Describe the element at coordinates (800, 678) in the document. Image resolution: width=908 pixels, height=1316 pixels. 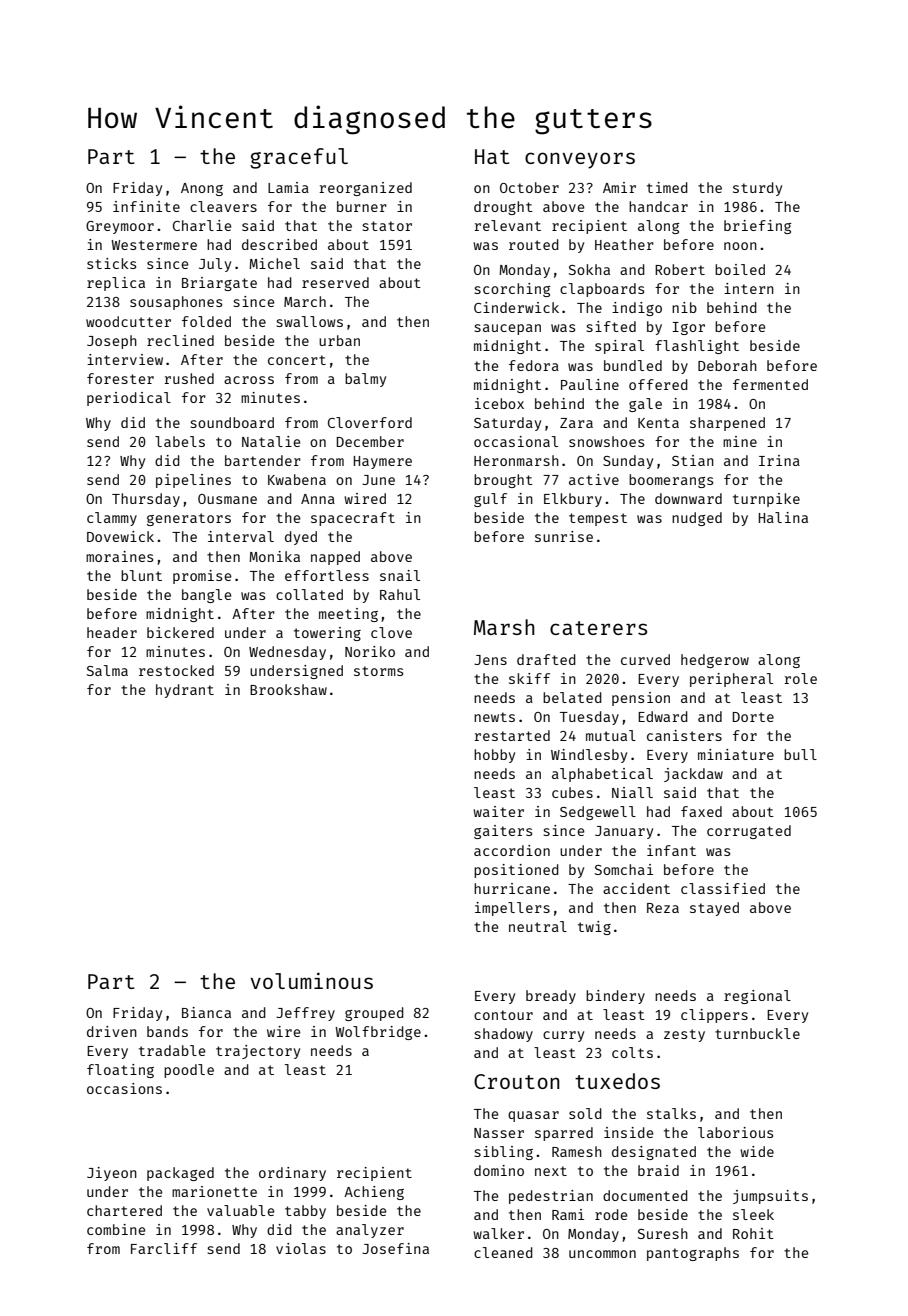
I see `role` at that location.
